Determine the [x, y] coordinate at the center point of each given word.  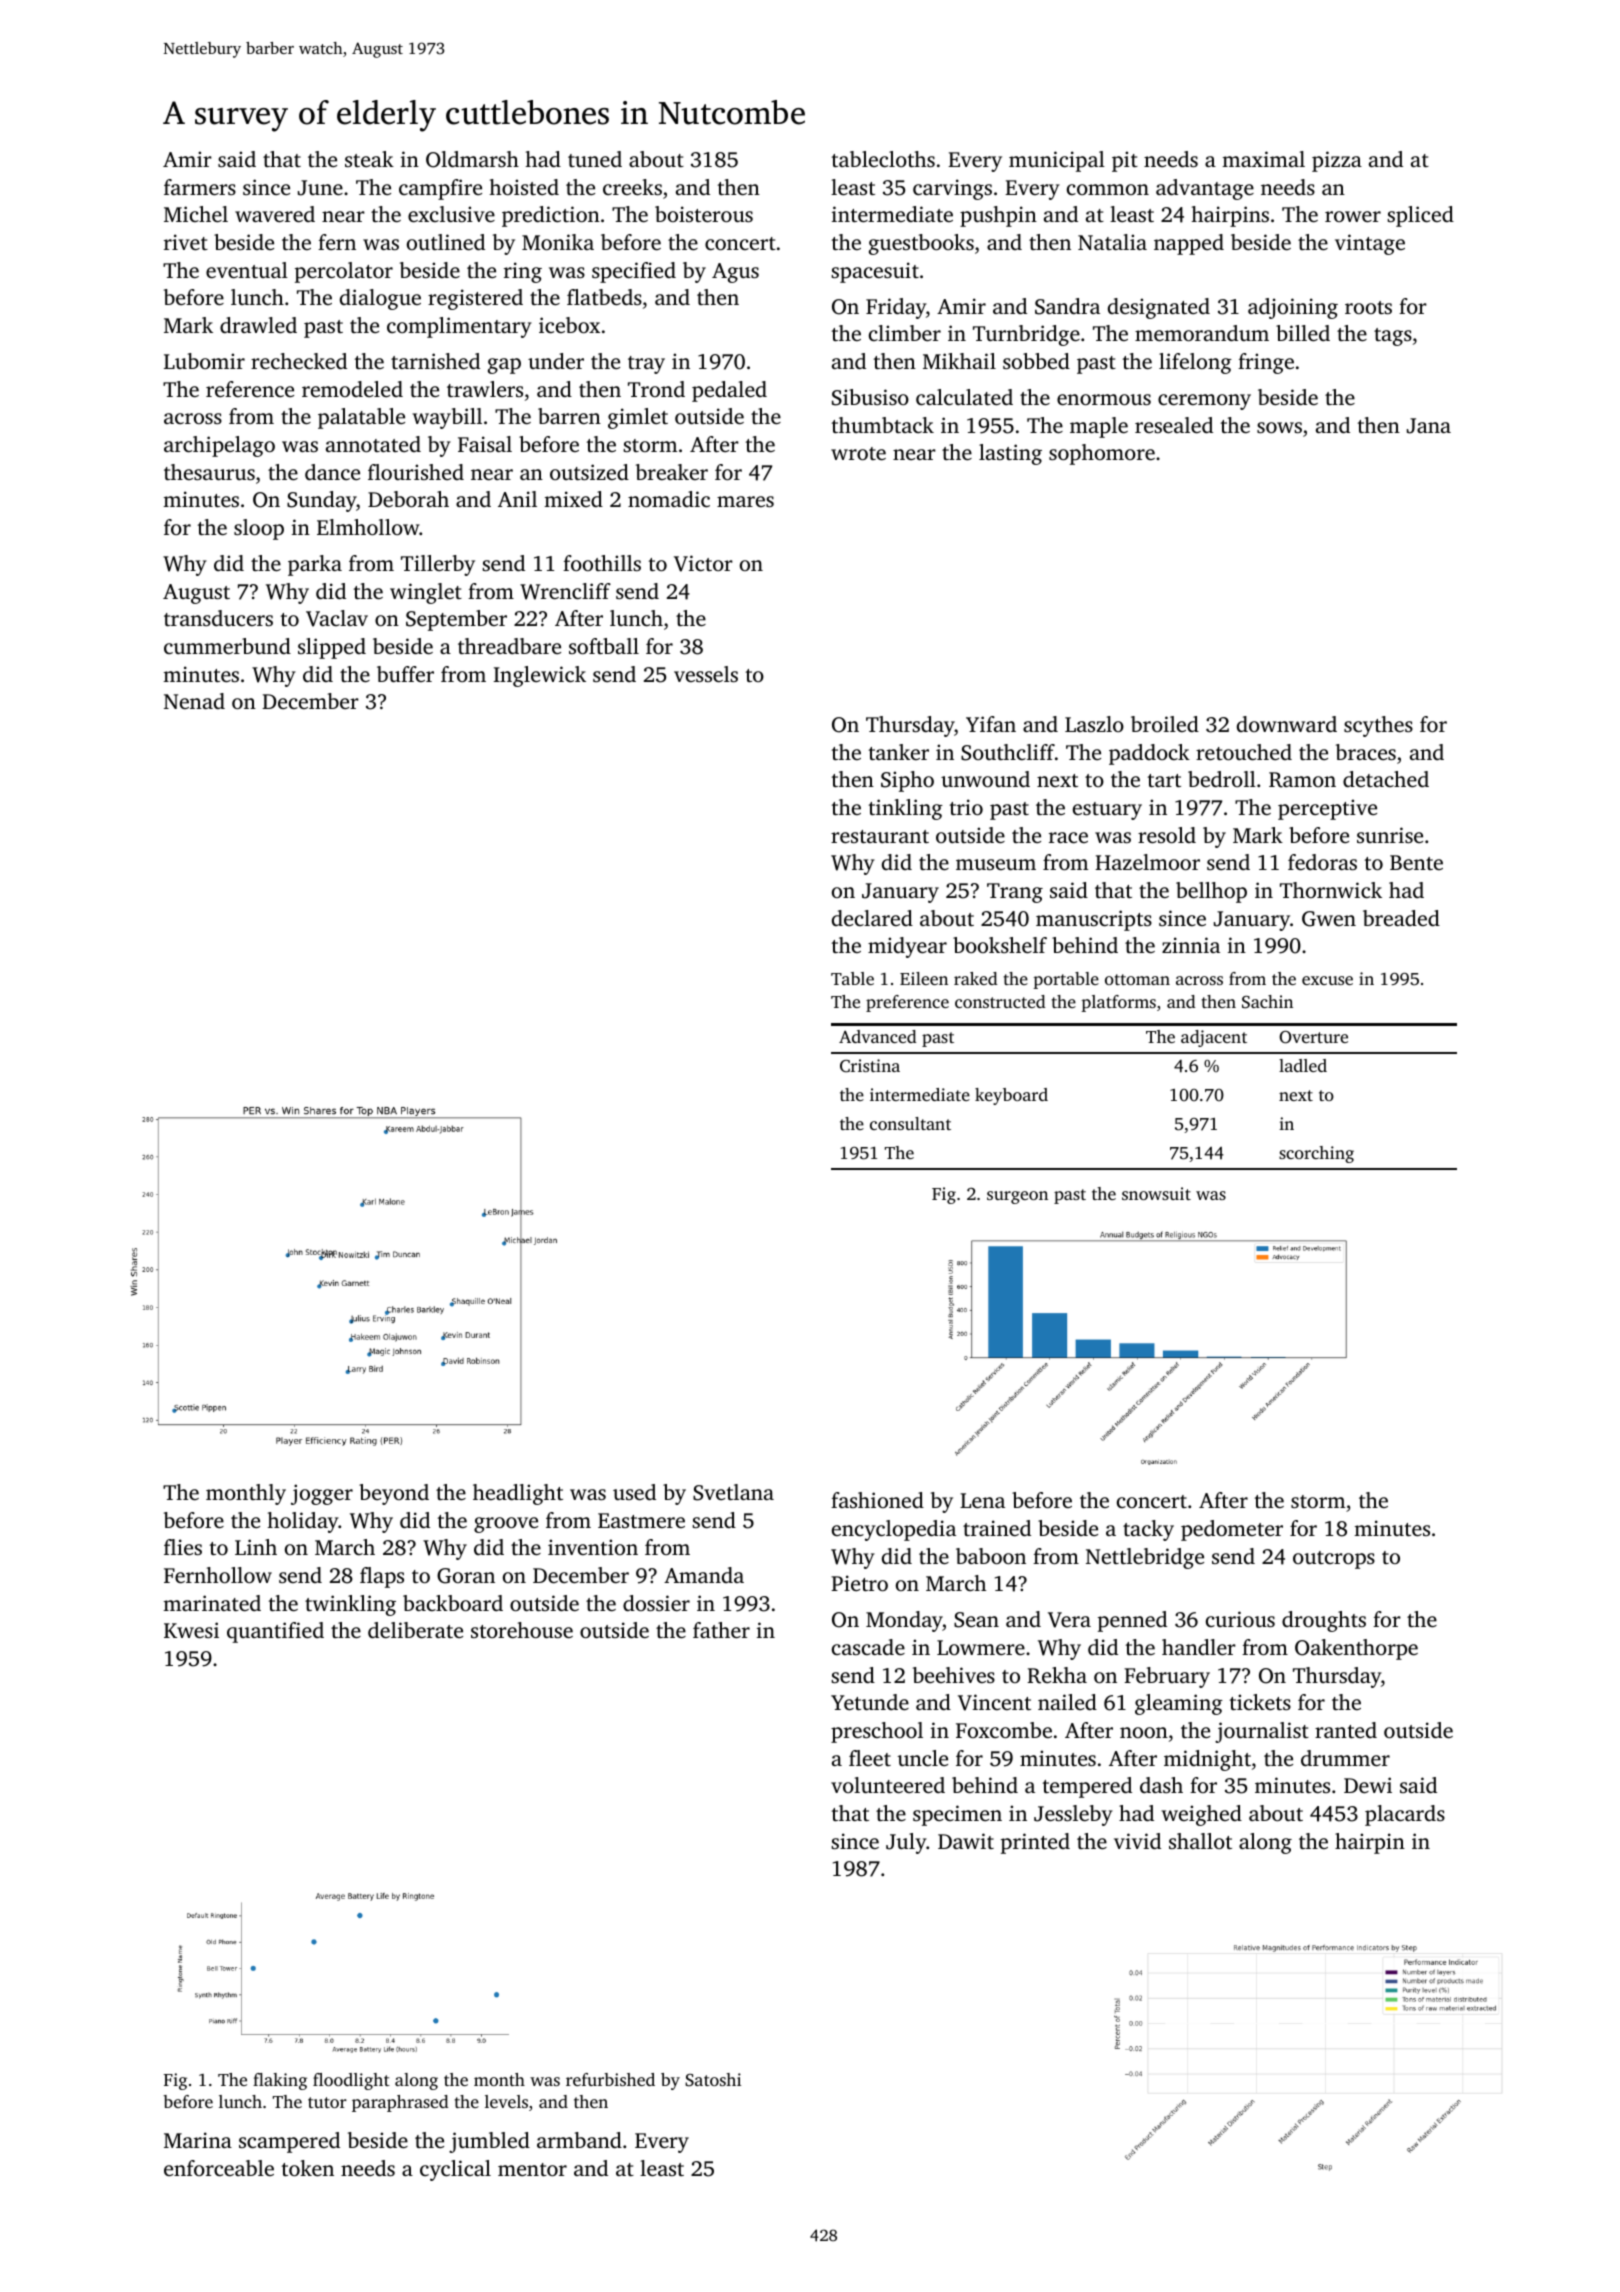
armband [579, 2140]
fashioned [877, 1500]
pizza [1337, 161]
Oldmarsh [472, 159]
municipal [1057, 161]
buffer [405, 674]
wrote [858, 453]
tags [1393, 337]
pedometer [1232, 1530]
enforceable [219, 2168]
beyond [394, 1494]
